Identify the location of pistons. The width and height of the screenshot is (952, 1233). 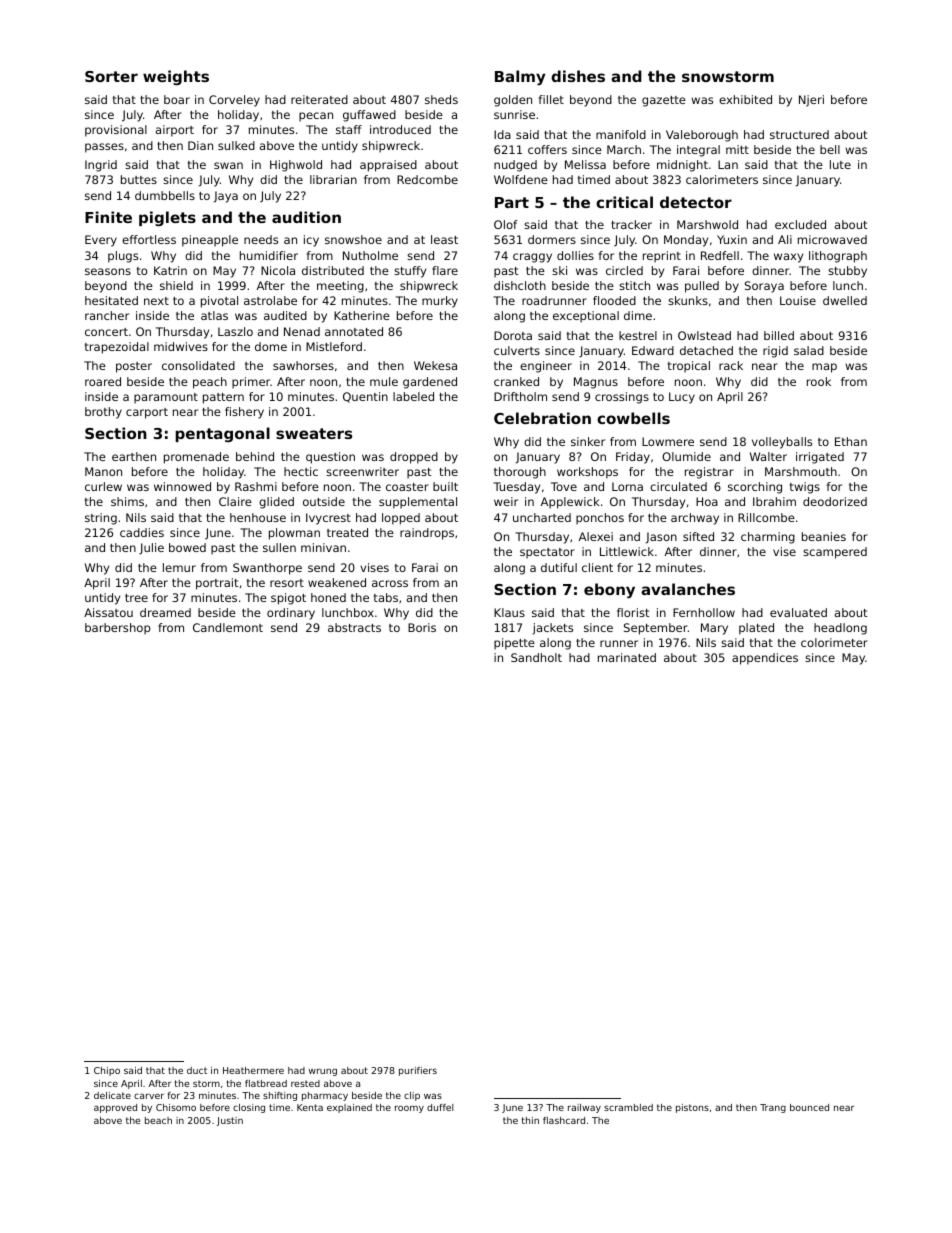
(692, 1108).
